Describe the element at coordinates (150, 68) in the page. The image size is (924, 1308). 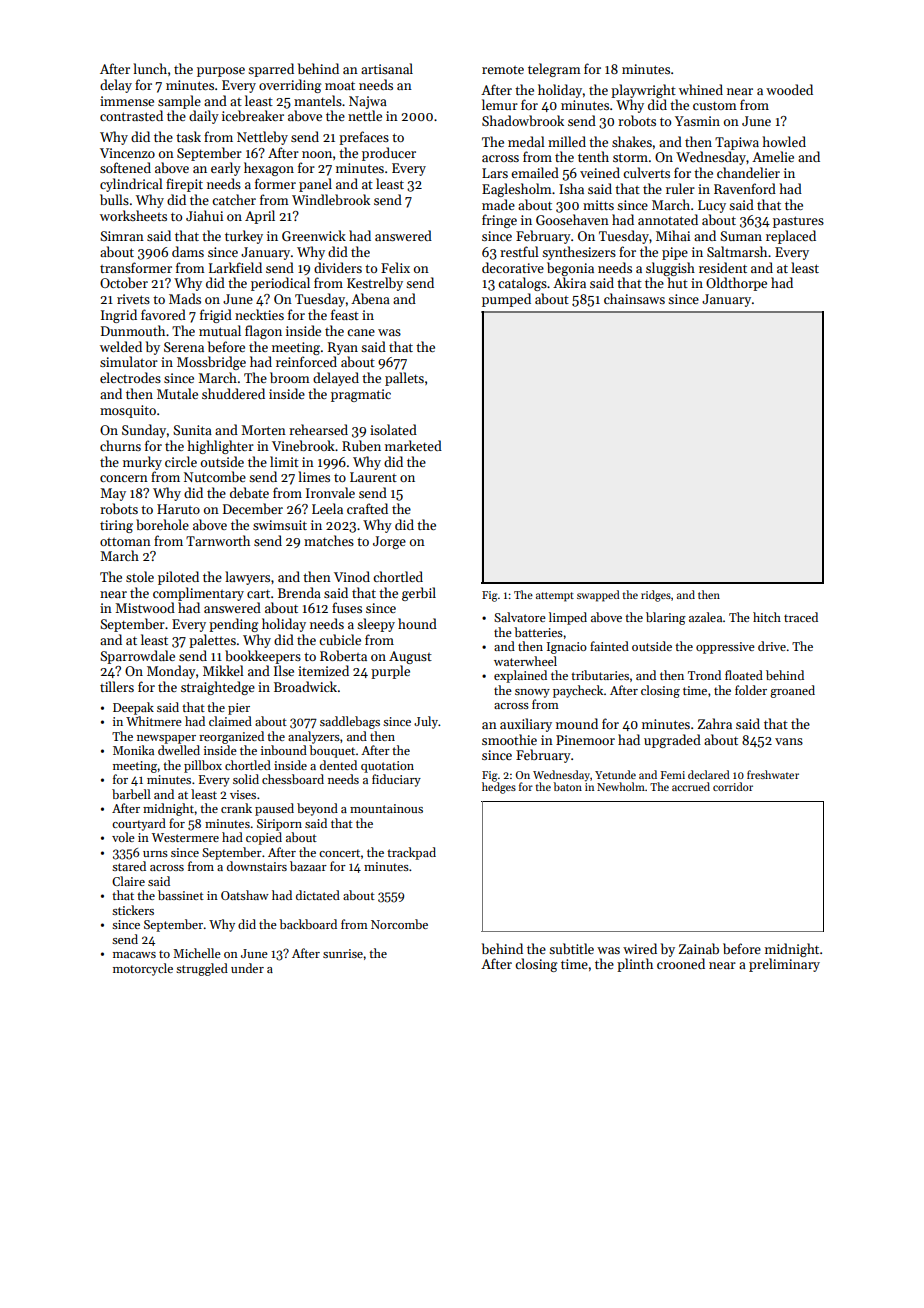
I see `lunch` at that location.
